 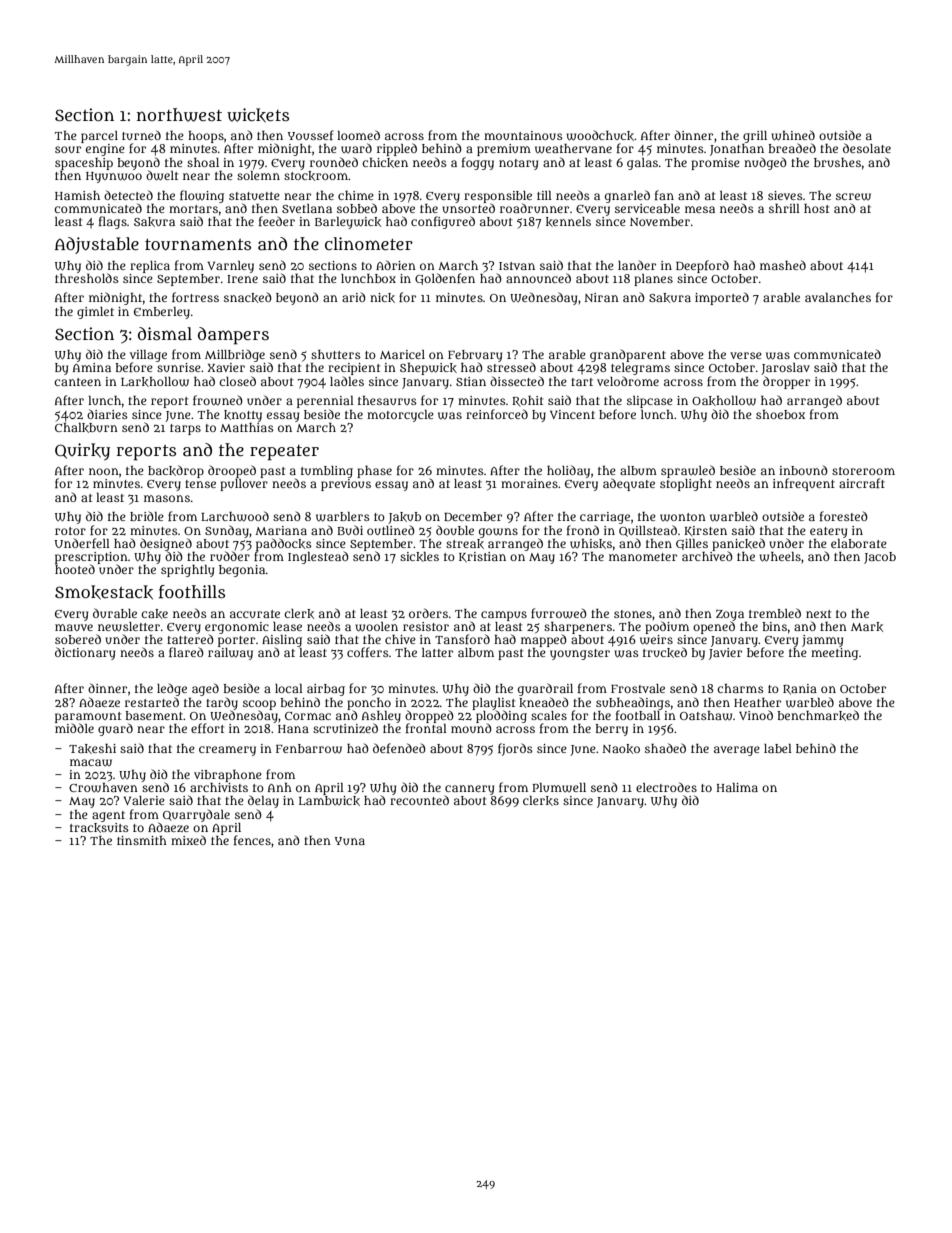 I want to click on mountainous, so click(x=523, y=135).
